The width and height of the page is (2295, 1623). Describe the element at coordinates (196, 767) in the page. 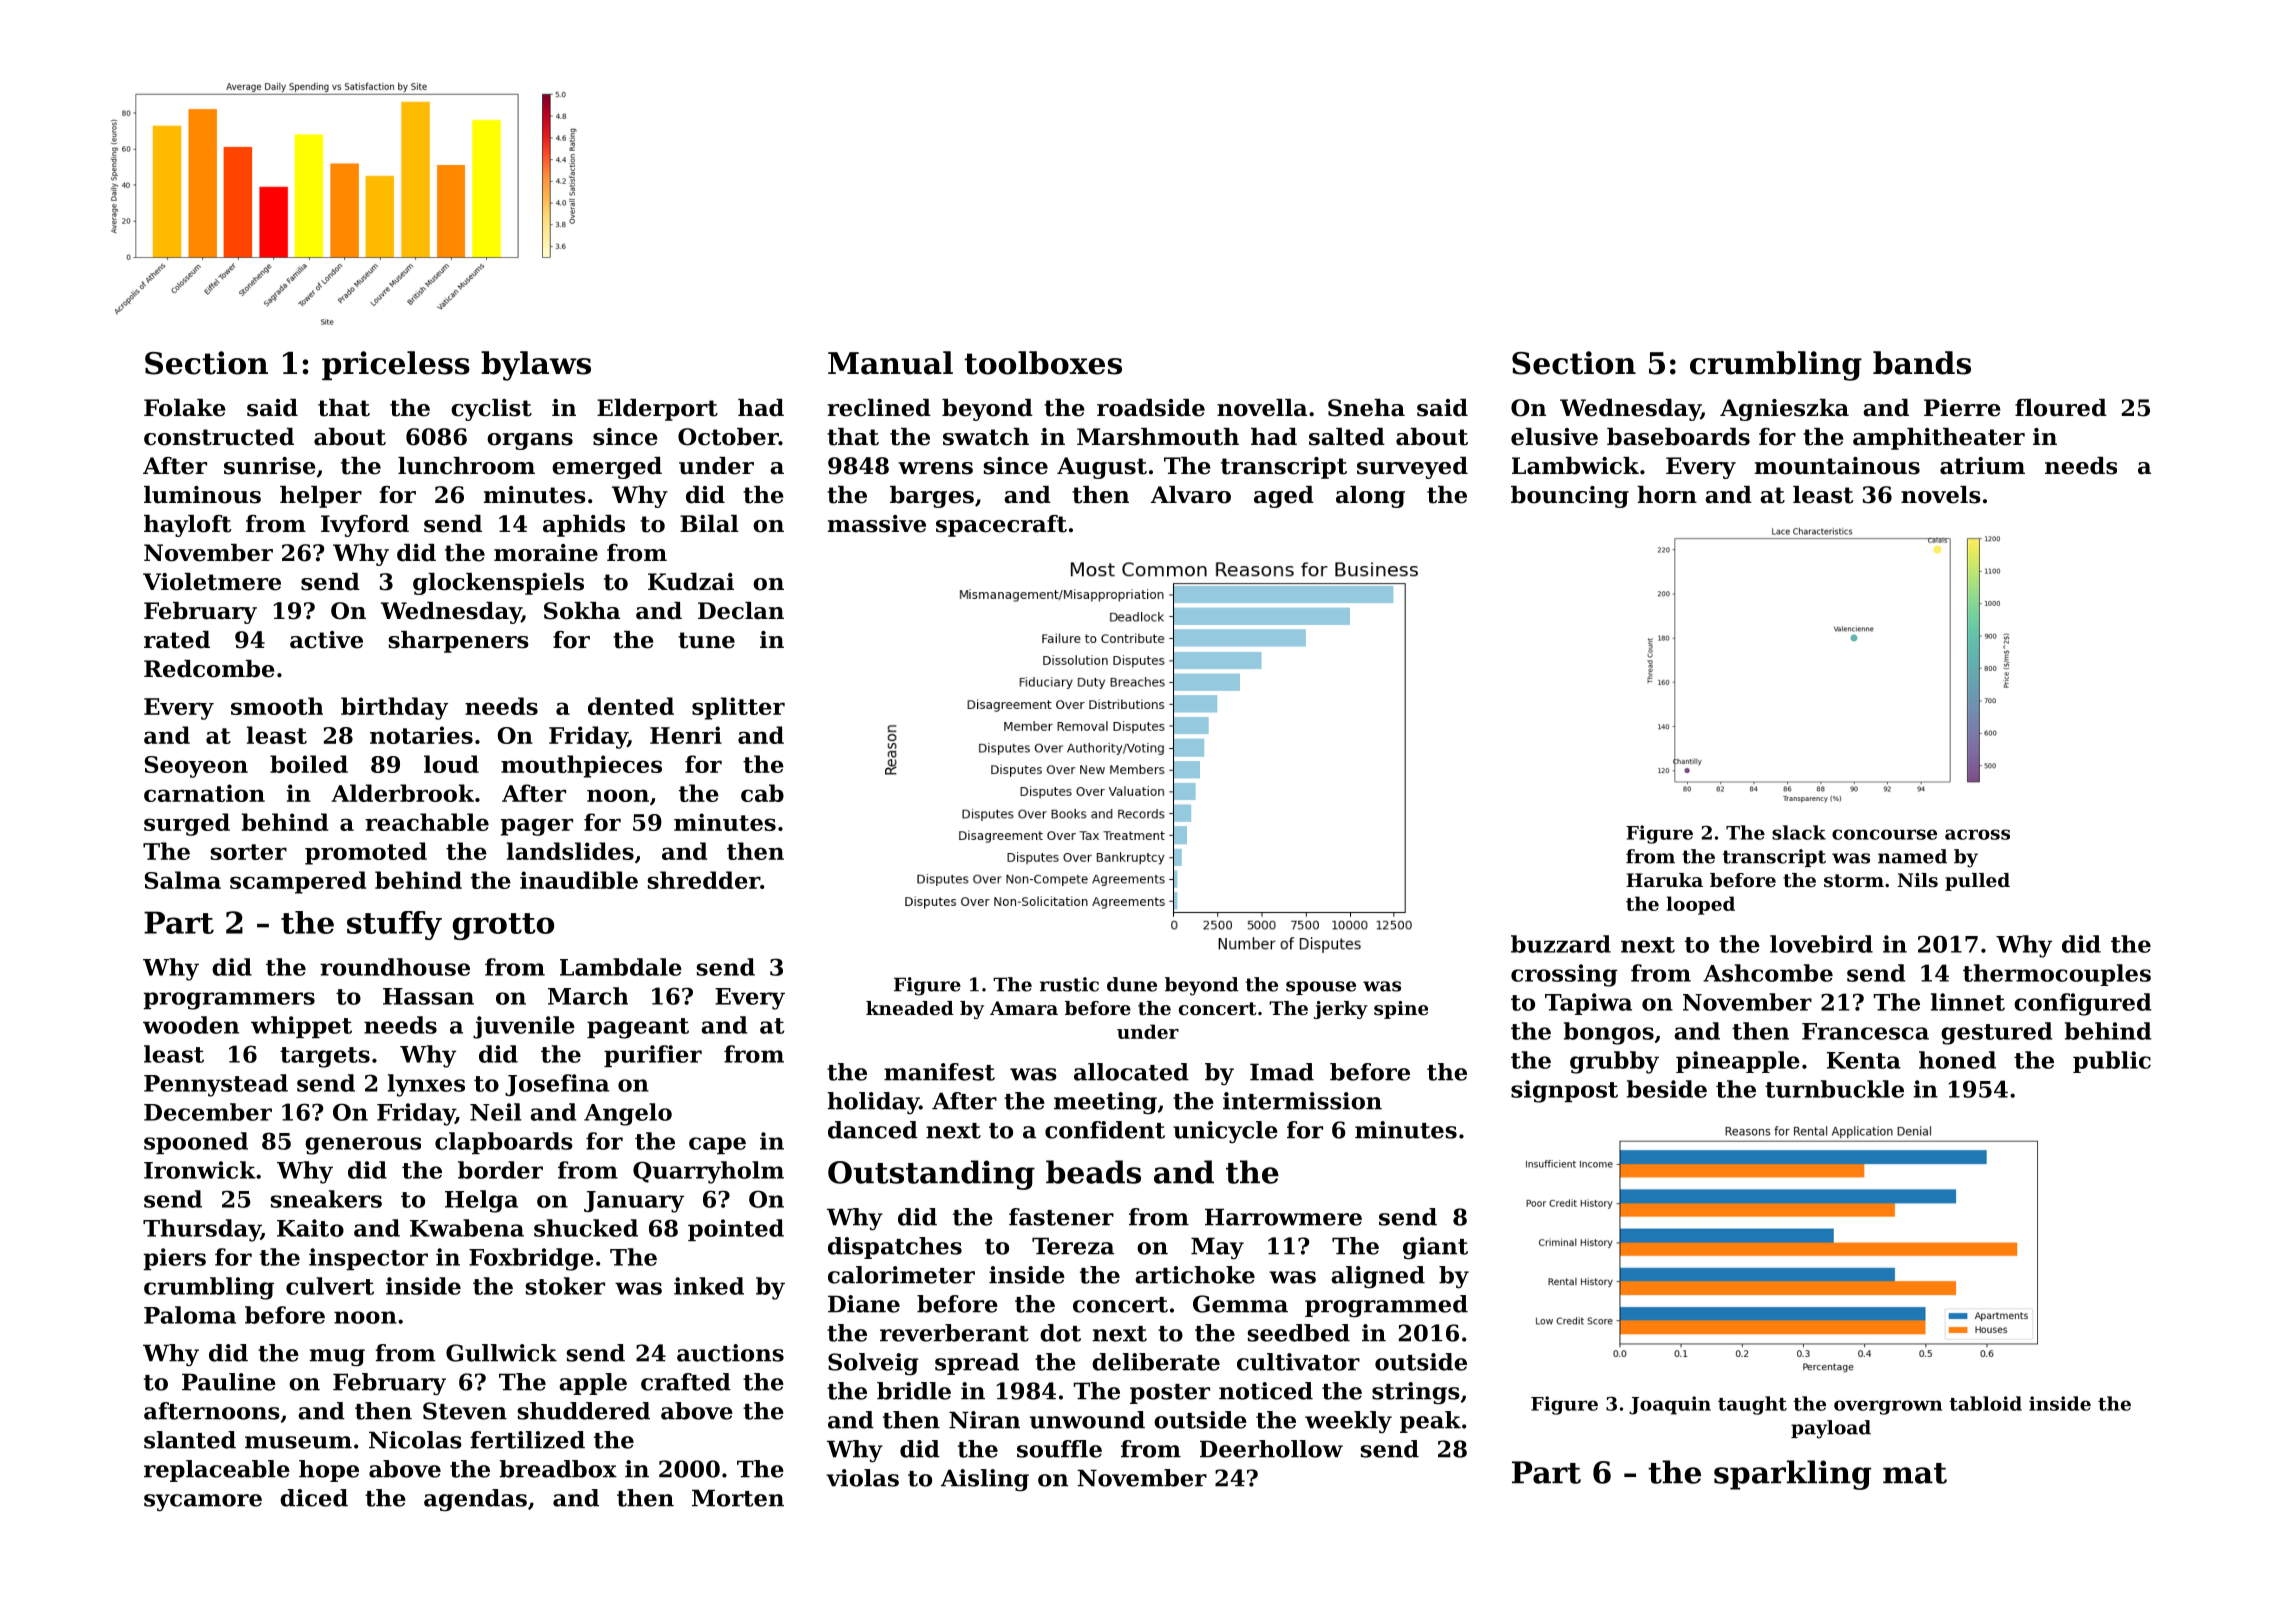

I see `Seoyeon` at that location.
